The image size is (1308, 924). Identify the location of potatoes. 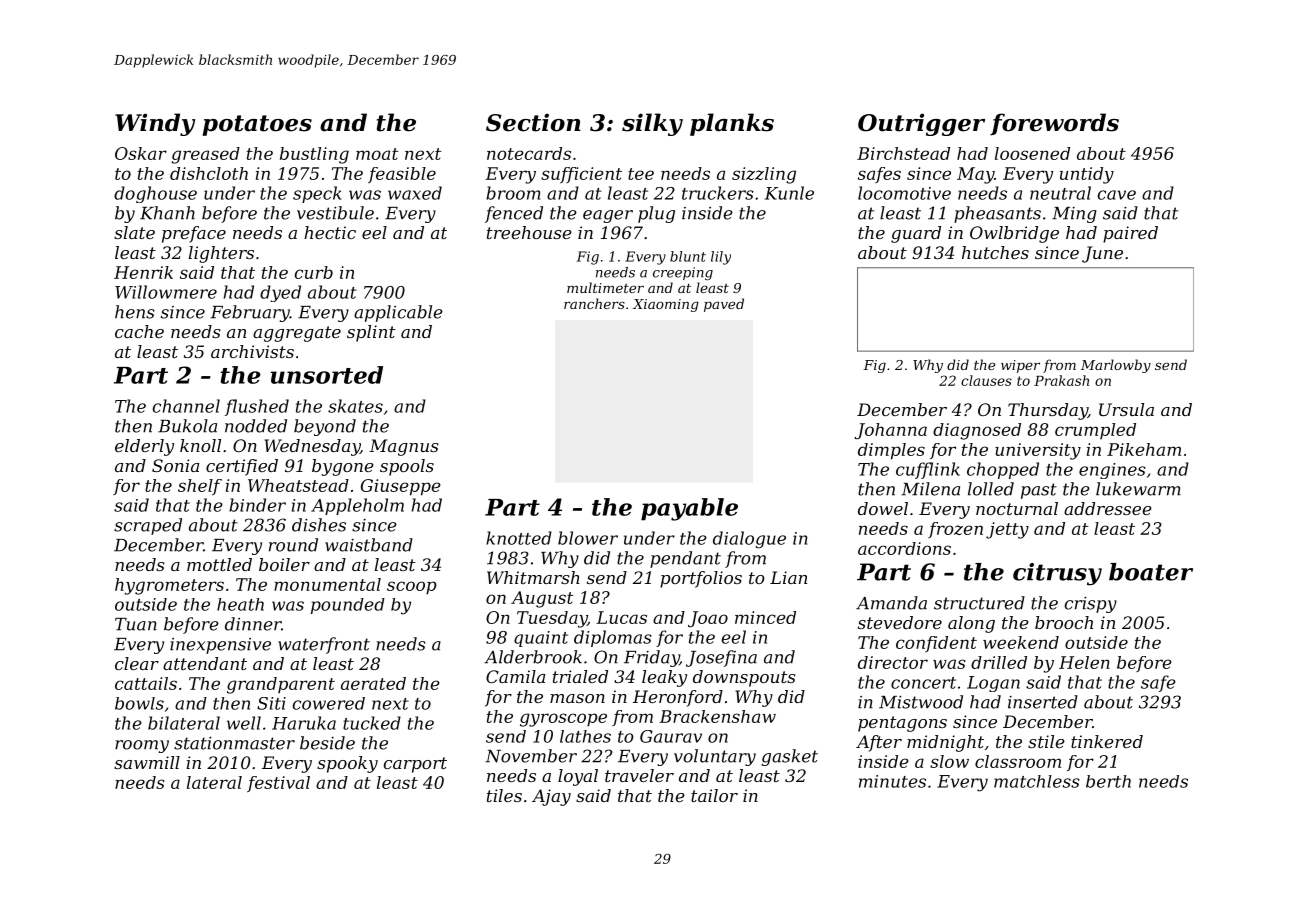
(257, 125).
